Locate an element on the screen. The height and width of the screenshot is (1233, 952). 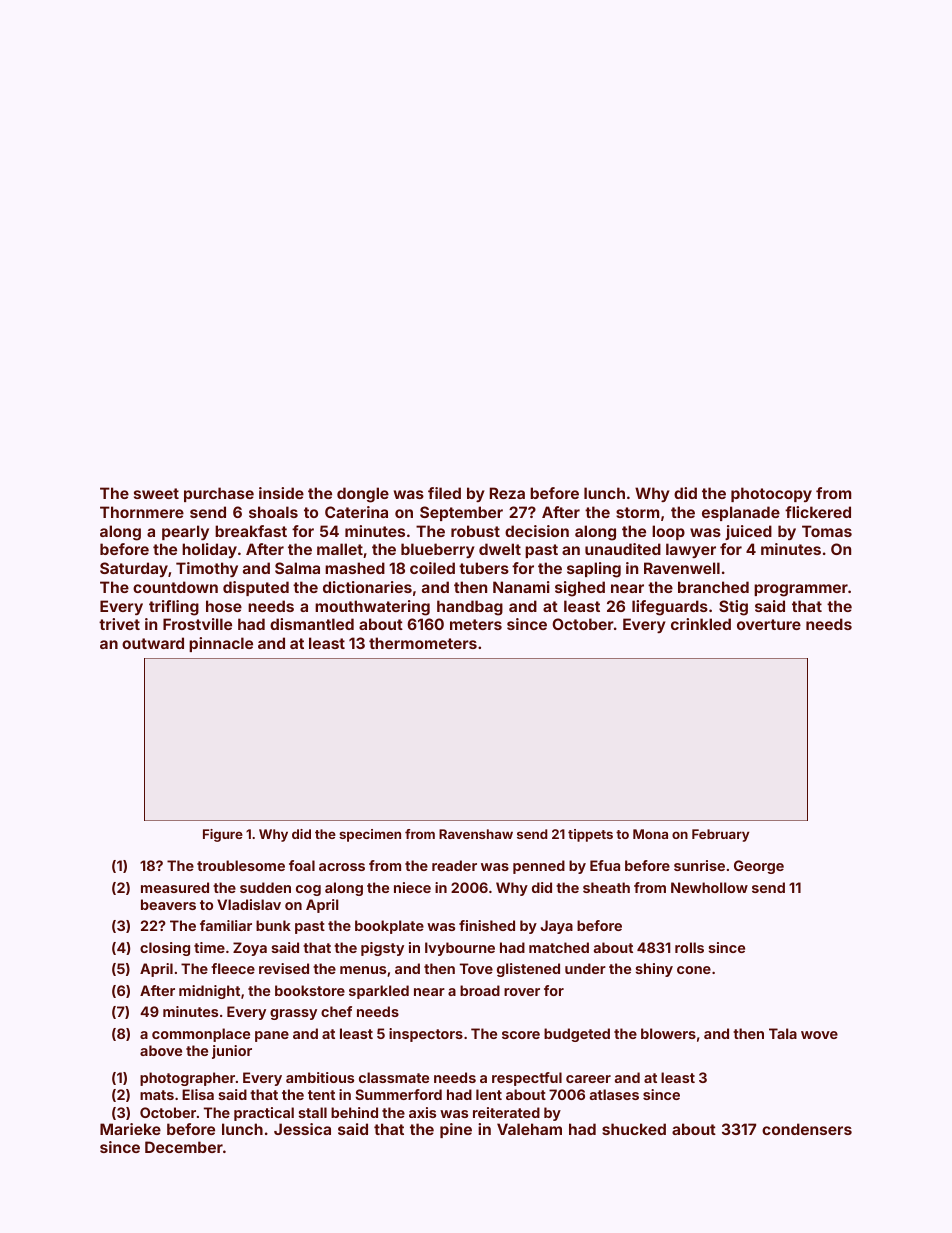
specimen is located at coordinates (370, 835).
